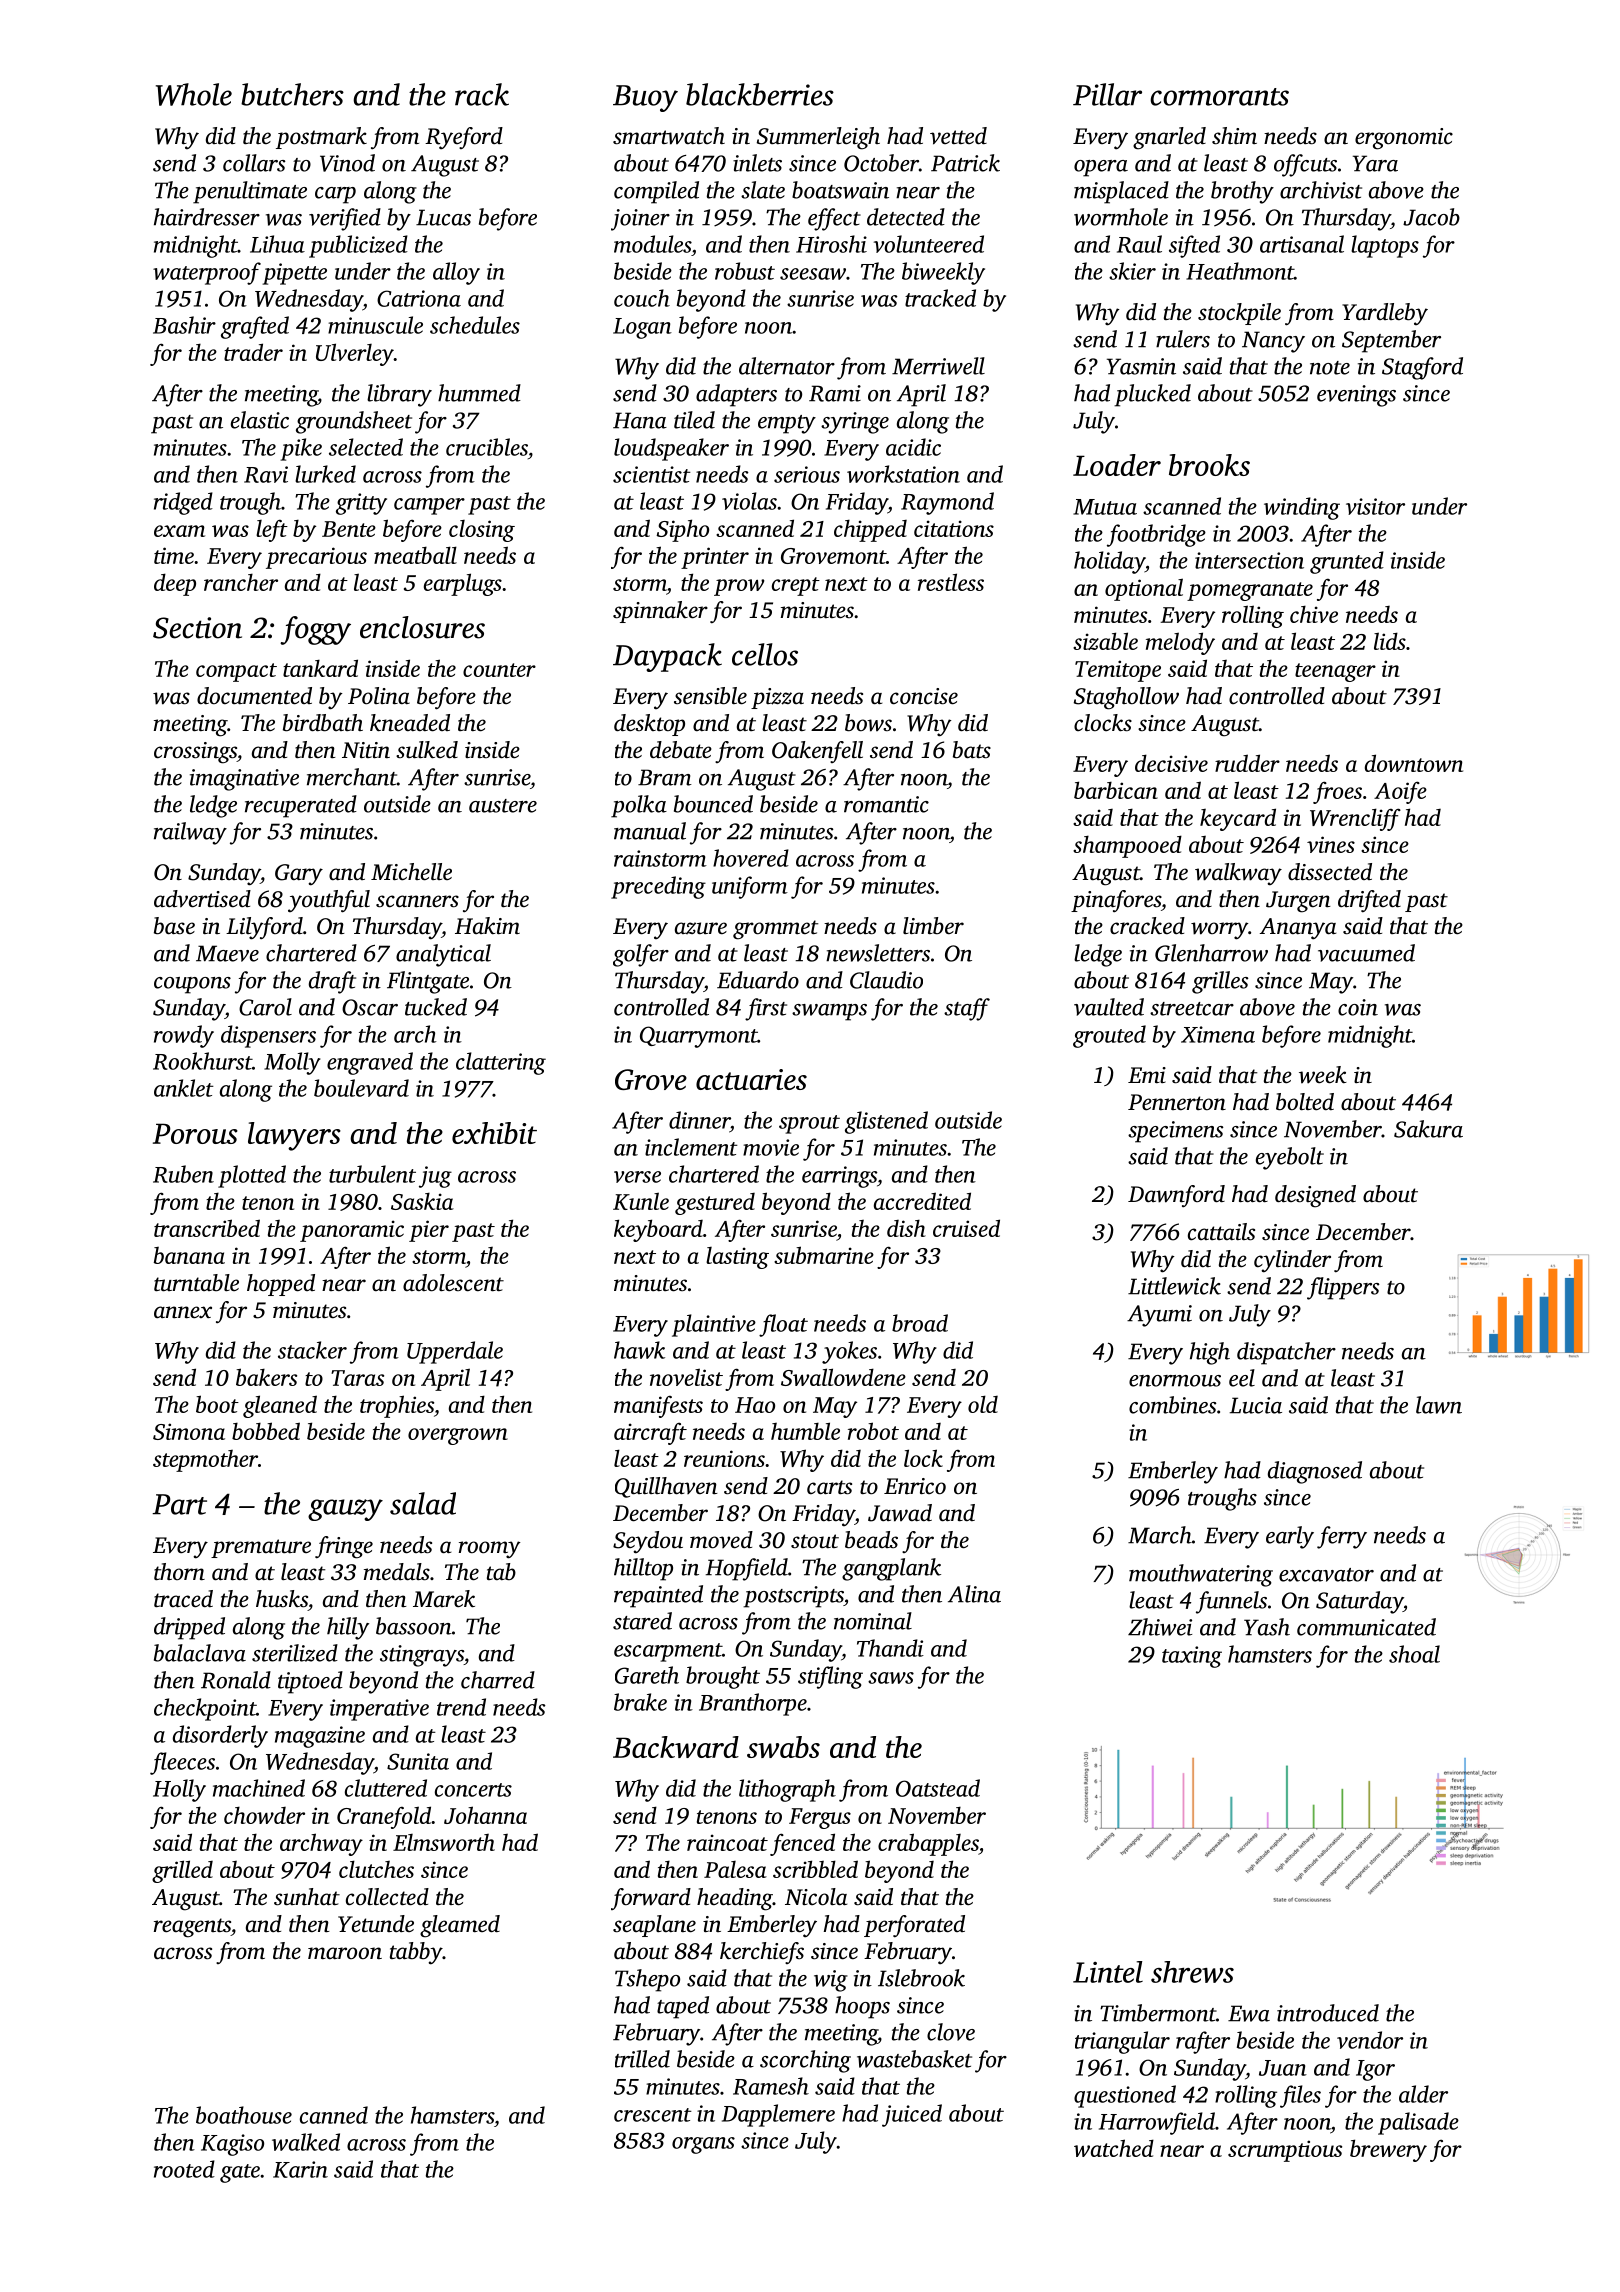 This image has width=1620, height=2292. Describe the element at coordinates (724, 1458) in the image. I see `reunions` at that location.
